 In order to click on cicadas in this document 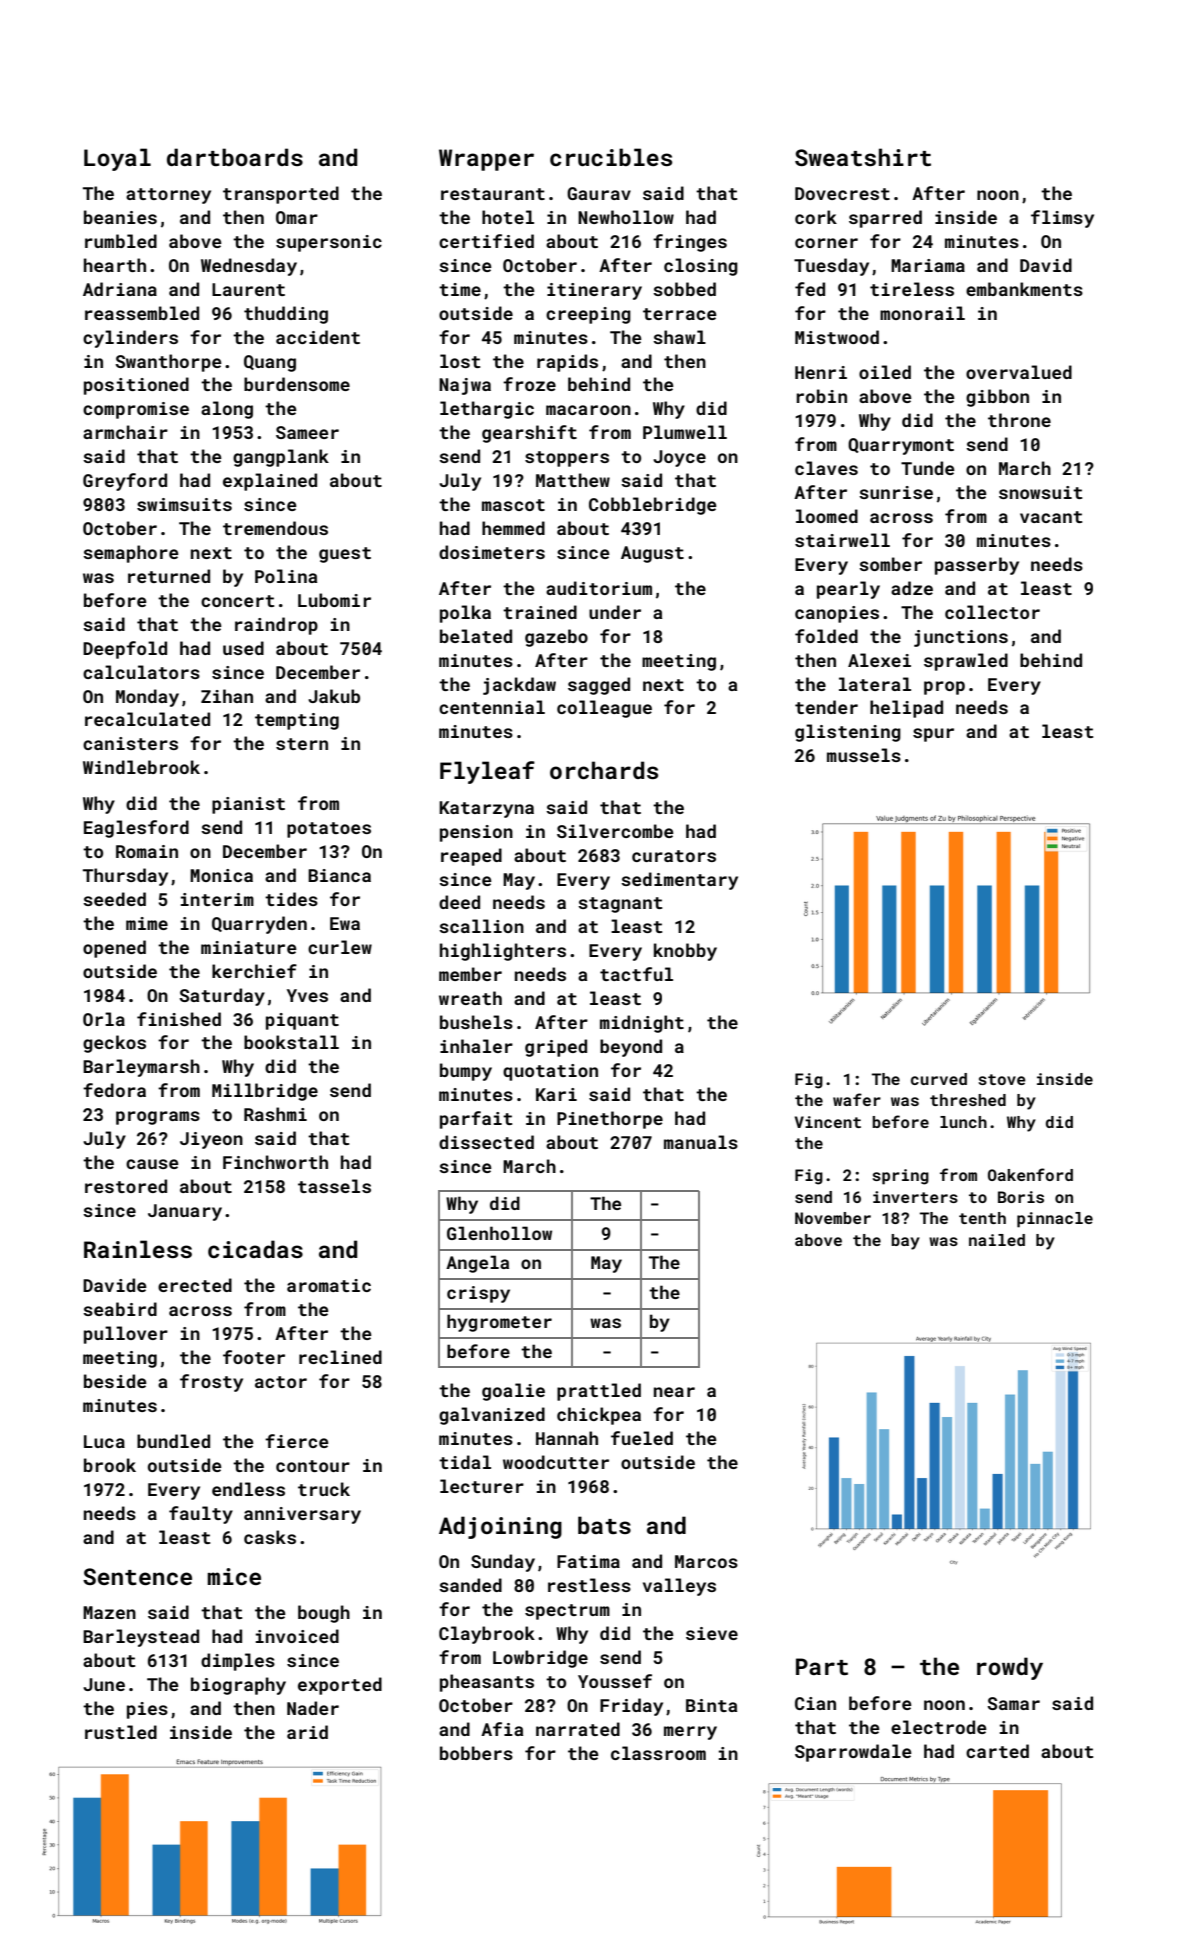, I will do `click(255, 1249)`.
